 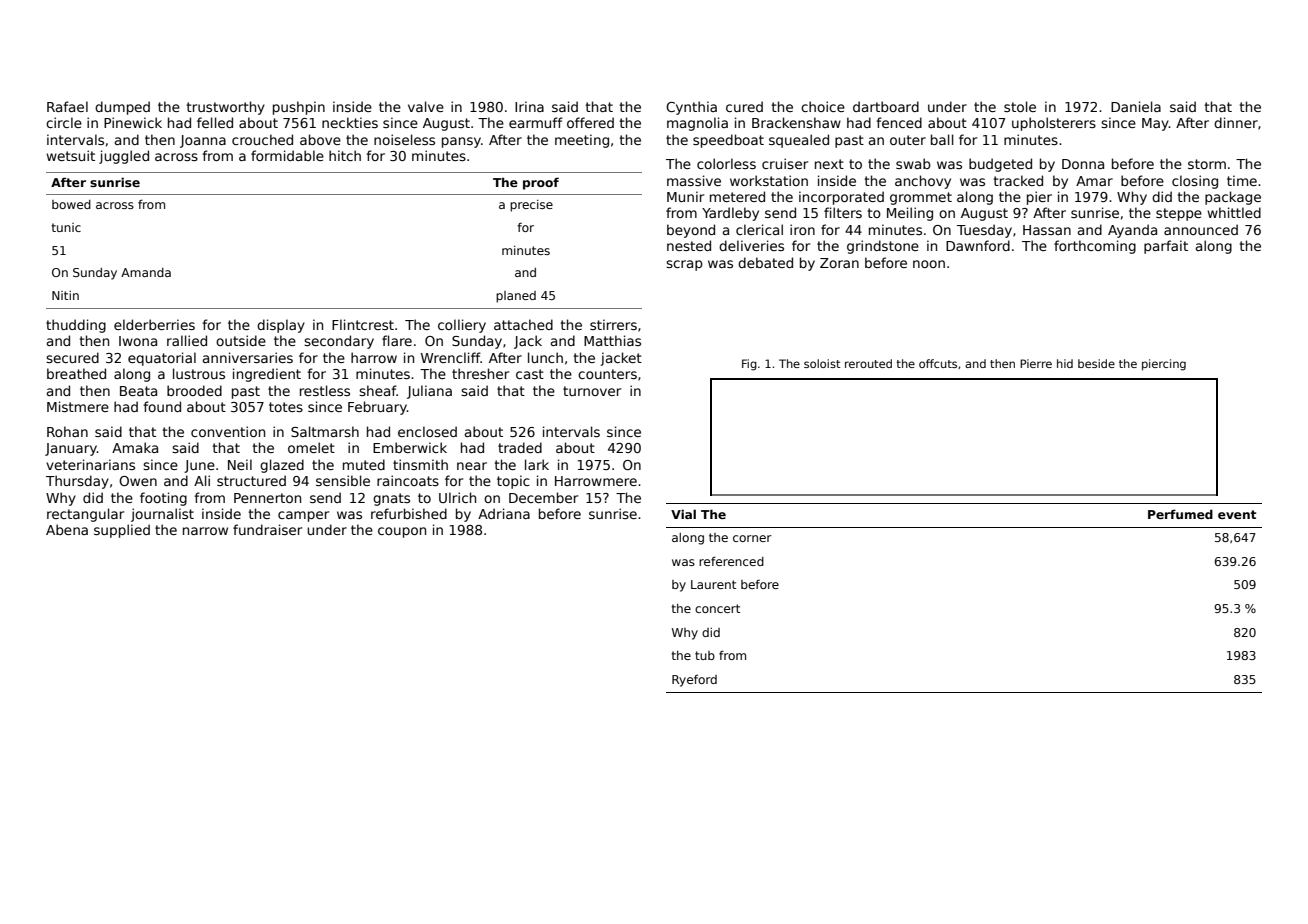 I want to click on wetsuit, so click(x=70, y=155).
